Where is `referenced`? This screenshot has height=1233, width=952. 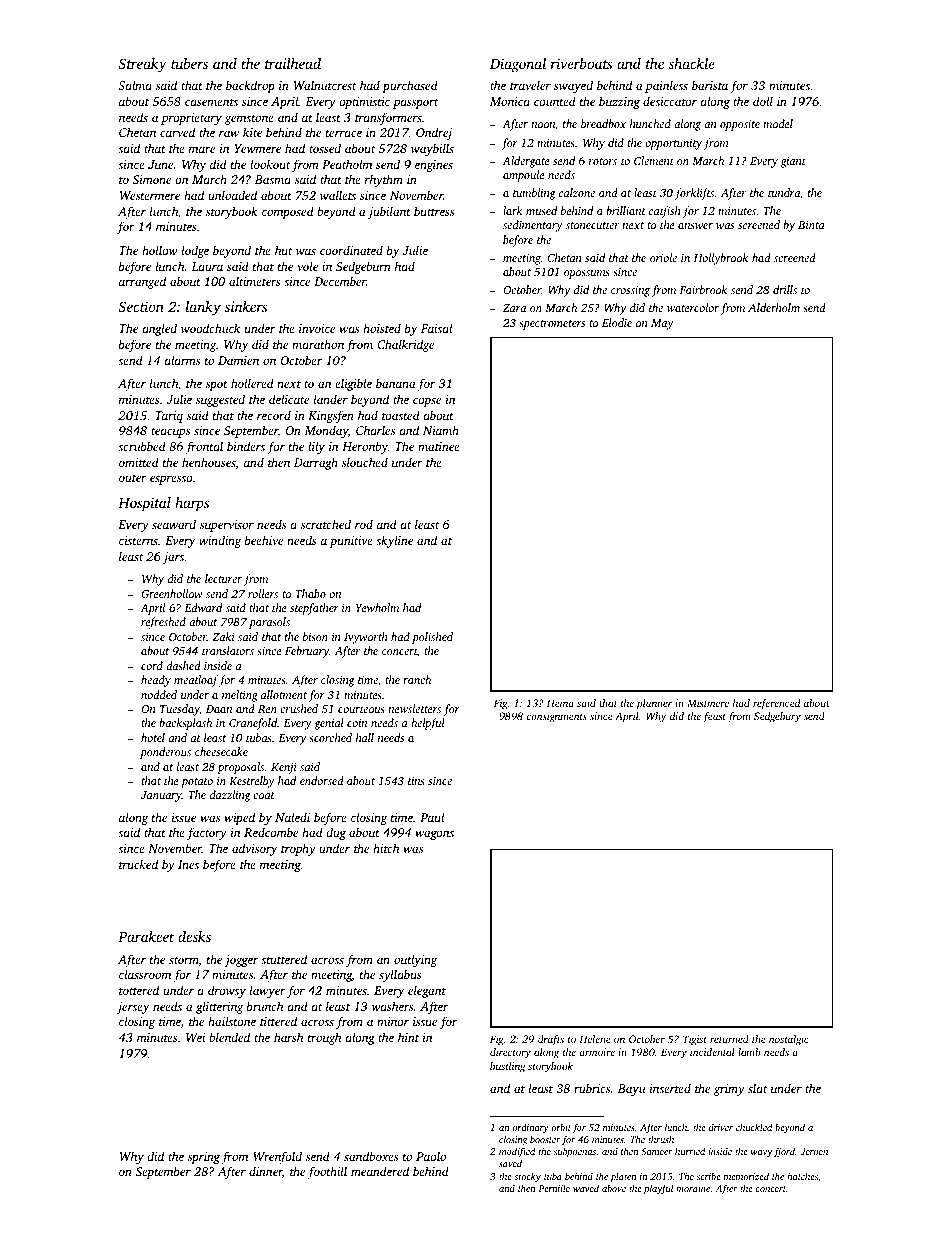
referenced is located at coordinates (776, 704).
